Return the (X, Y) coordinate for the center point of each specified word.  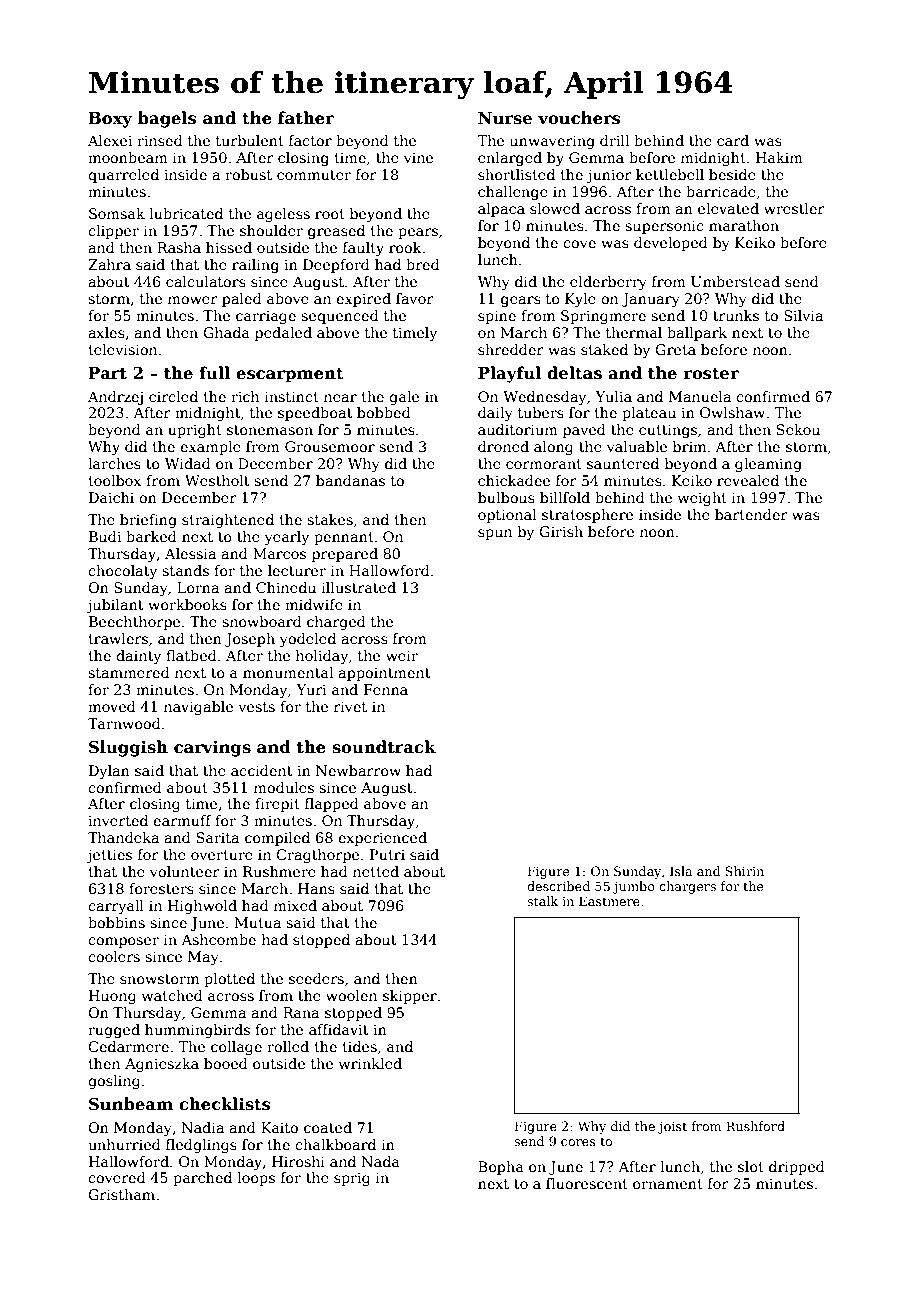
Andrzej (115, 398)
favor (415, 298)
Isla (681, 871)
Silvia (803, 315)
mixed (295, 905)
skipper (410, 997)
